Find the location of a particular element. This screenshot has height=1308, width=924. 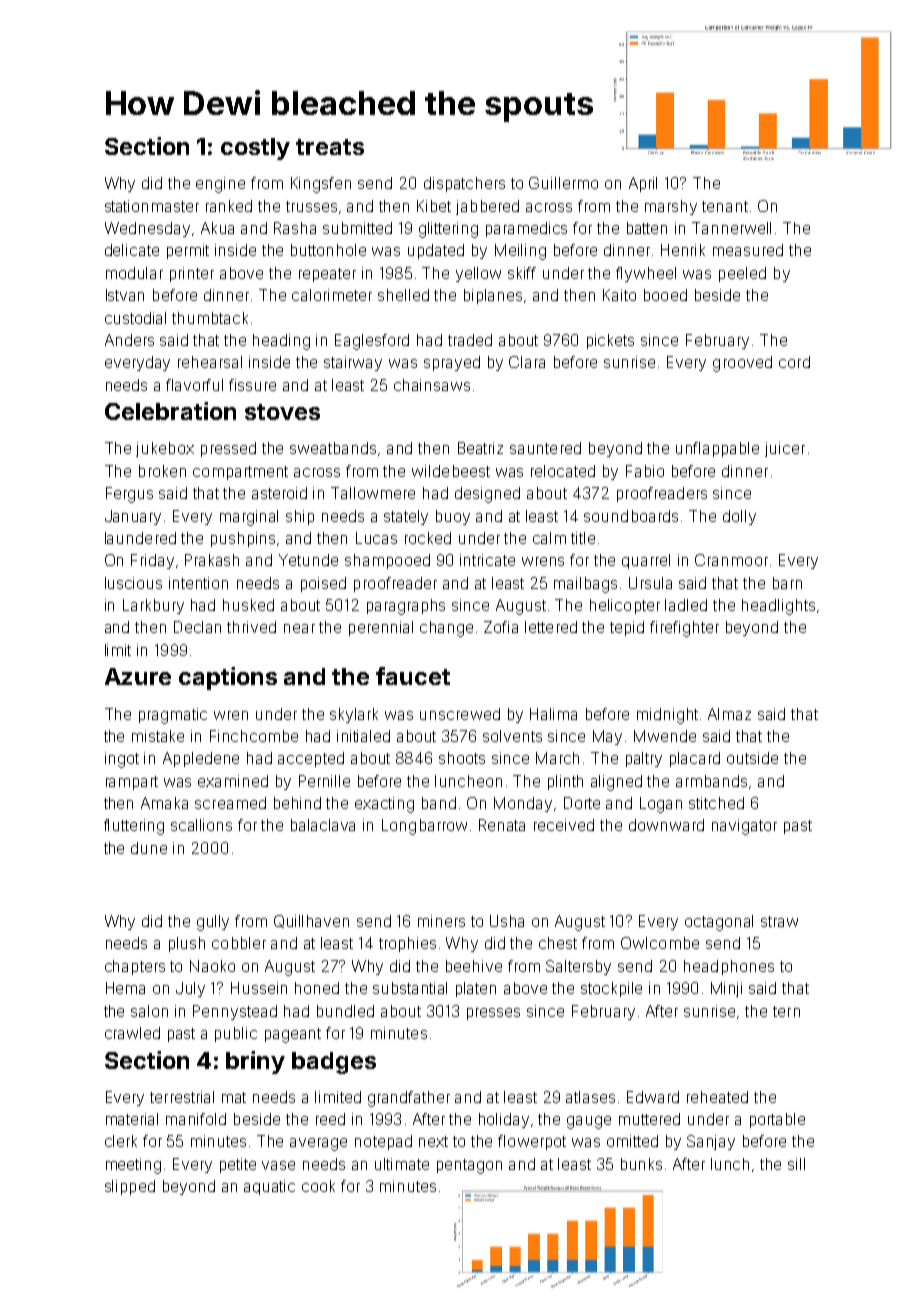

costly is located at coordinates (255, 149).
